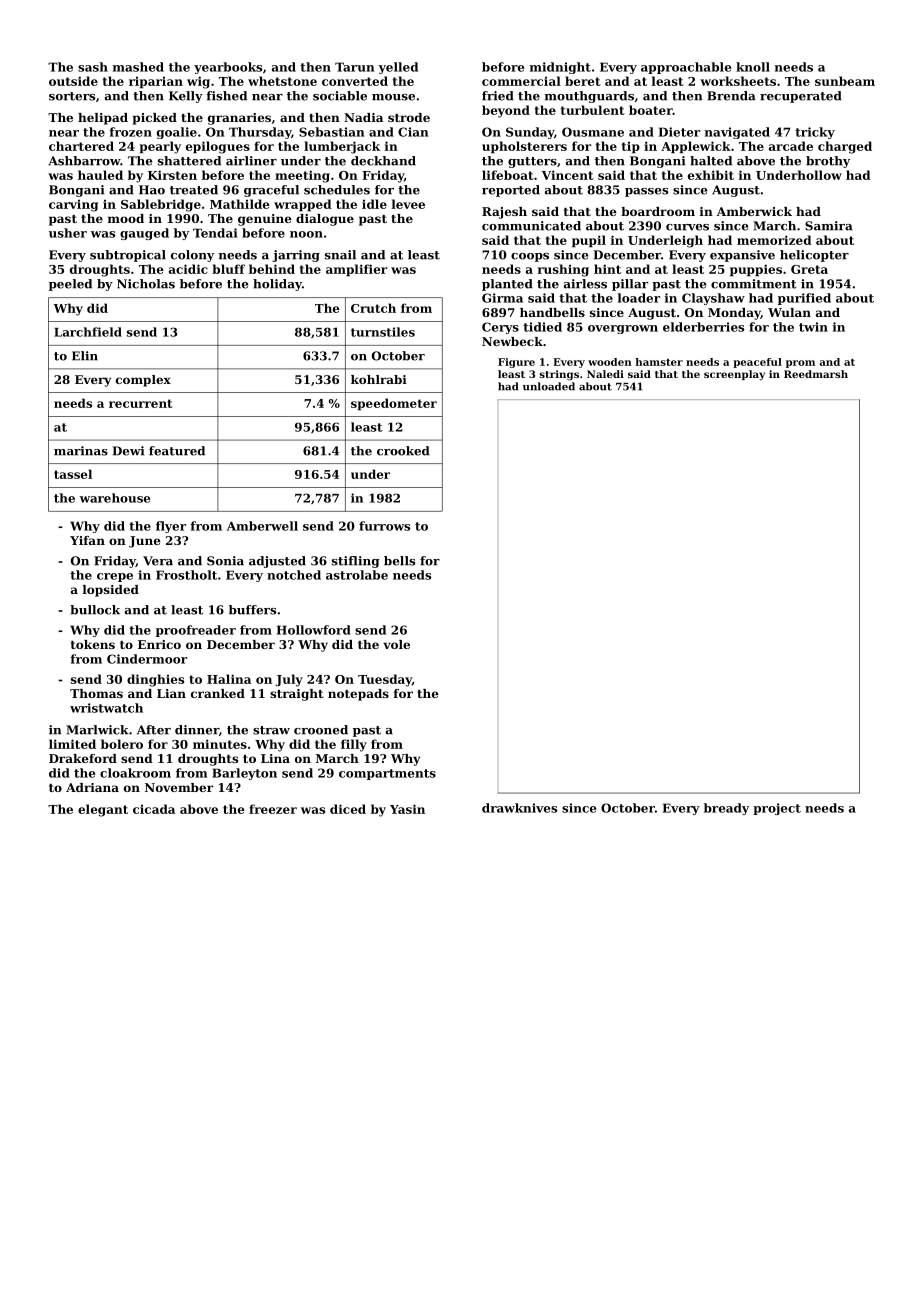  Describe the element at coordinates (396, 644) in the document. I see `vole` at that location.
